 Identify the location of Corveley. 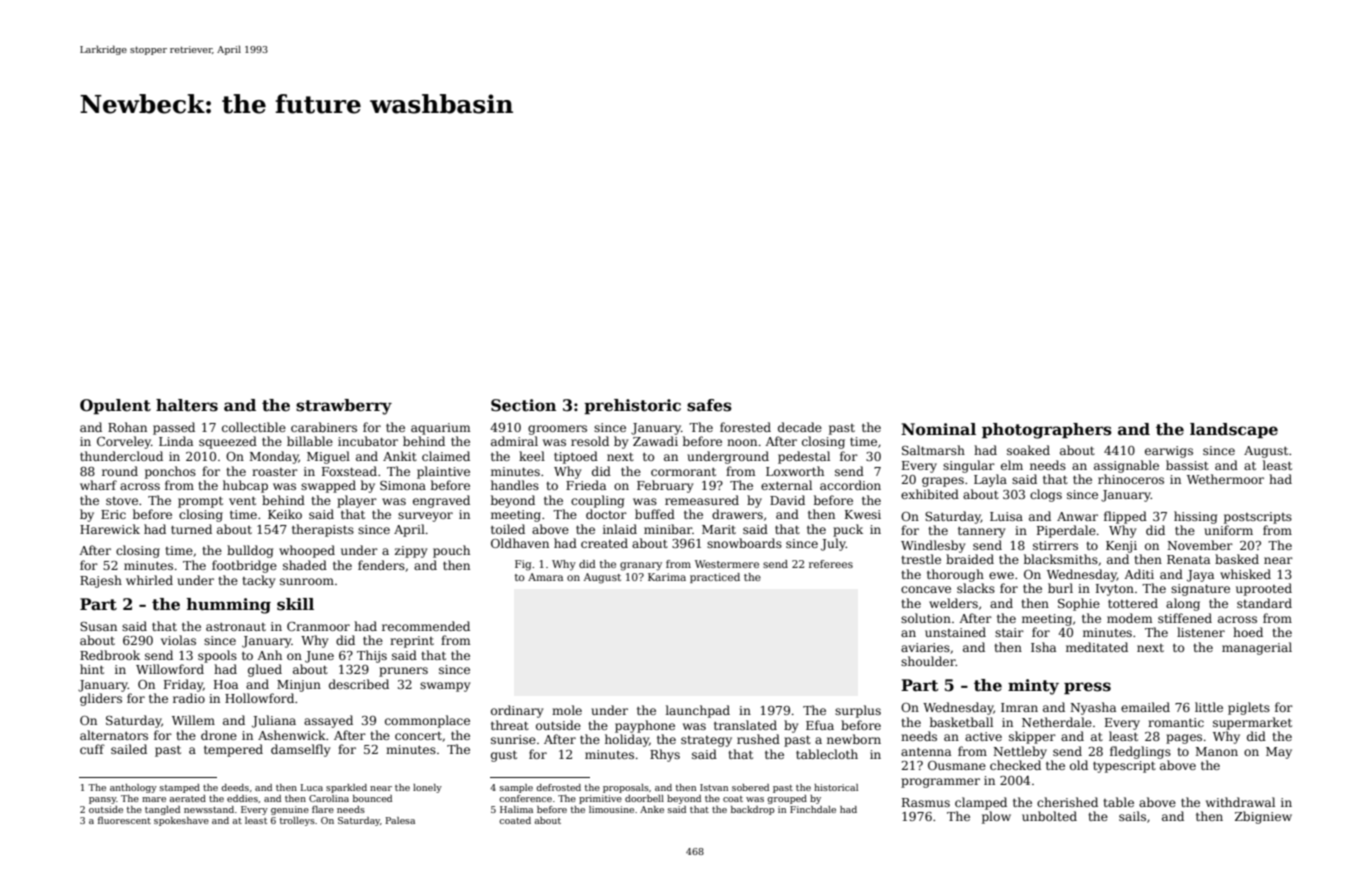
(124, 442).
